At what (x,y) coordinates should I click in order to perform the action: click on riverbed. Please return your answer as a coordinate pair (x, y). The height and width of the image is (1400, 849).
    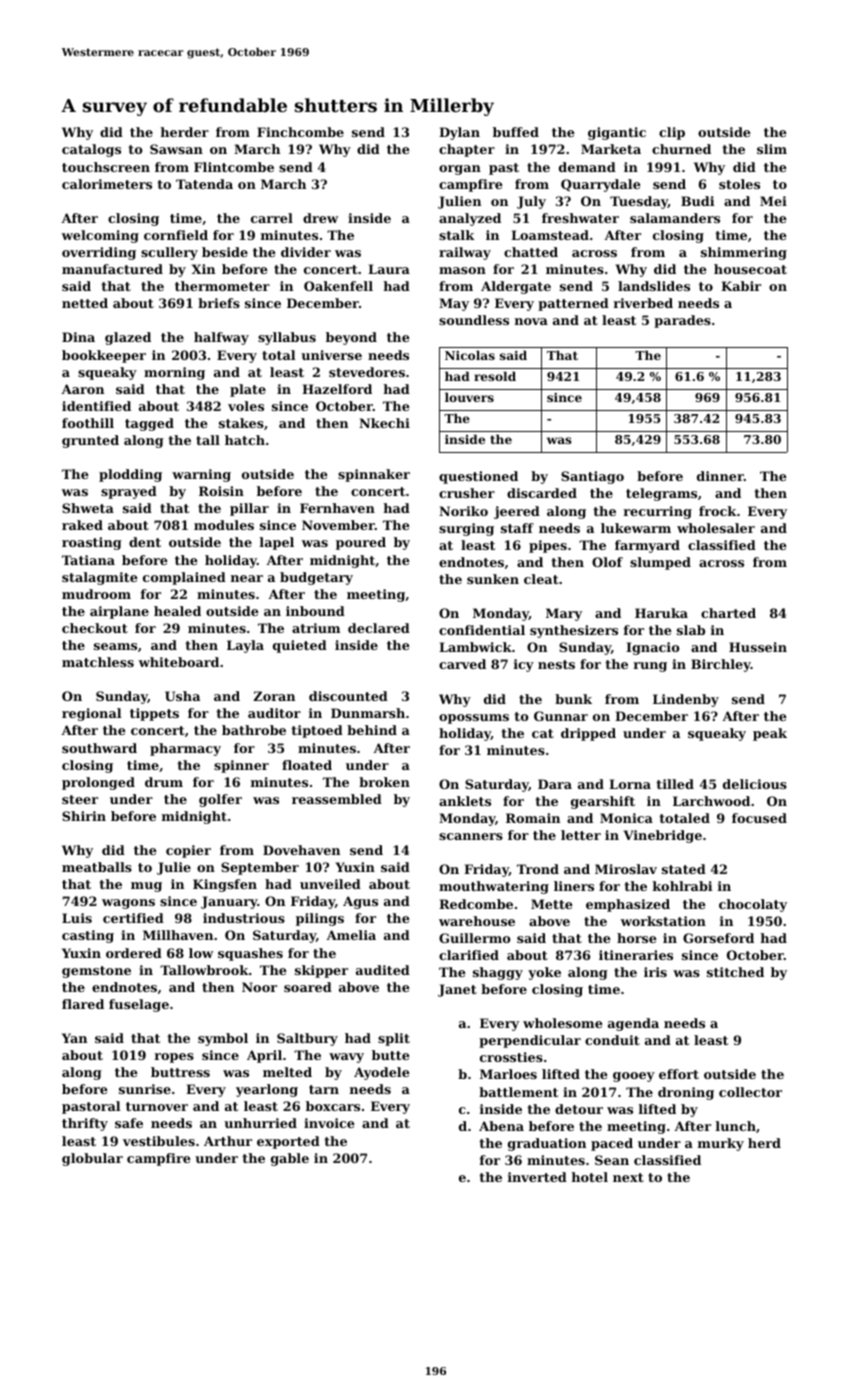
    Looking at the image, I should click on (643, 303).
